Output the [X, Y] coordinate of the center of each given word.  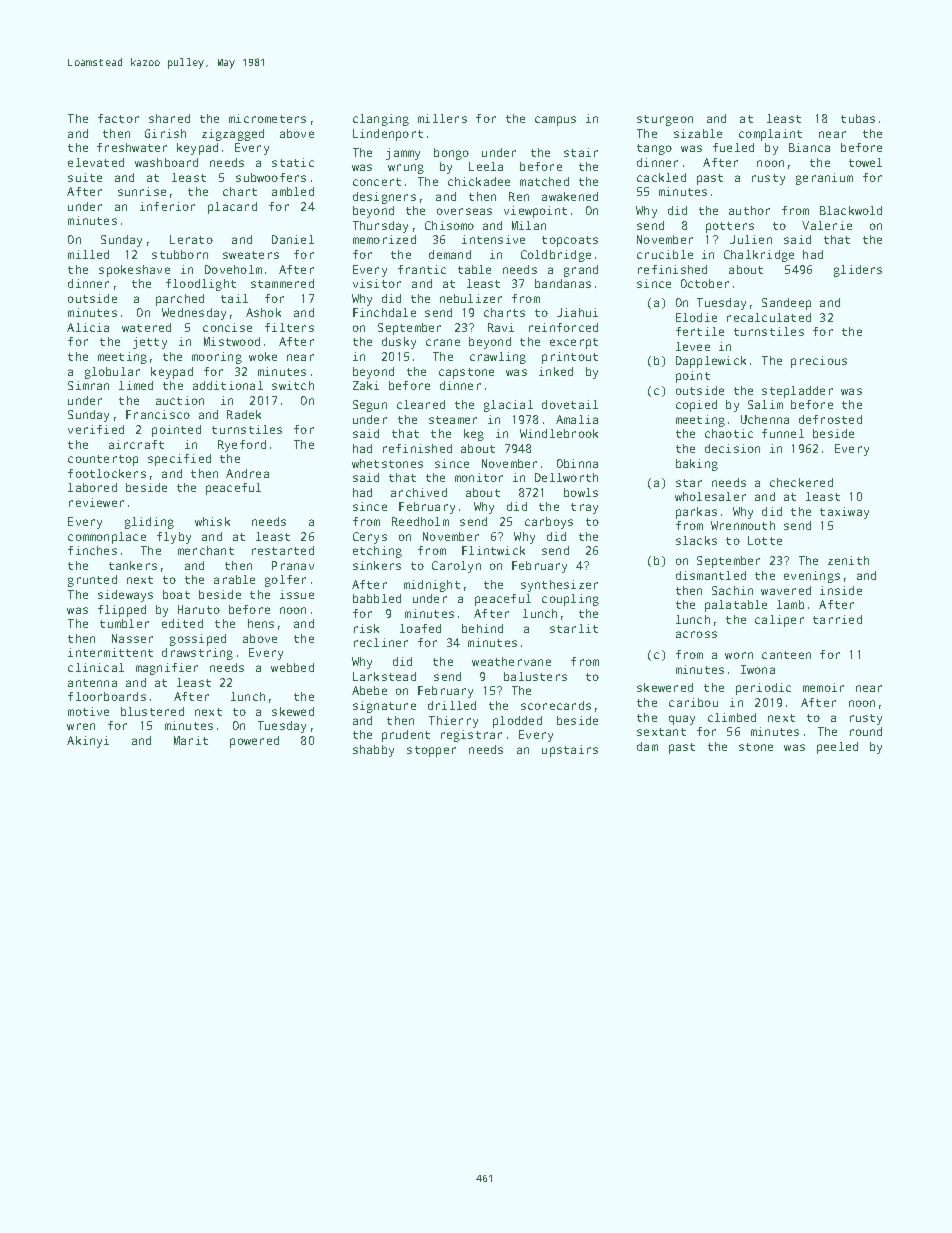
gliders [858, 271]
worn [739, 655]
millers [442, 118]
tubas [858, 118]
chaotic [729, 433]
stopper [431, 751]
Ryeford [242, 446]
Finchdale [384, 312]
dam [647, 746]
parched [180, 300]
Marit [191, 740]
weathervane [511, 661]
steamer [453, 420]
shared [169, 118]
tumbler [124, 623]
